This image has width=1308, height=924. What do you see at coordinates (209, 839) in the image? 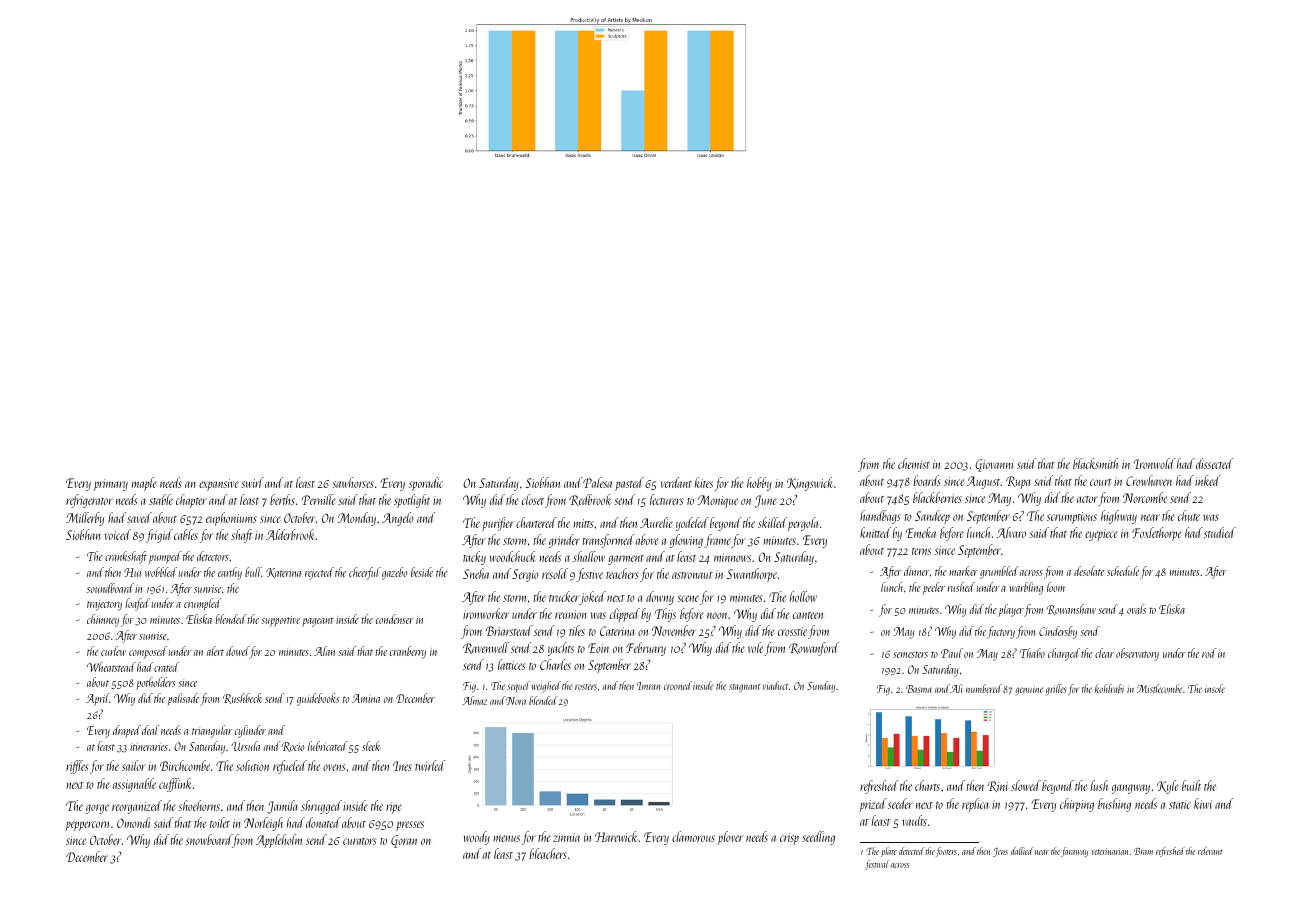
I see `snowboard` at bounding box center [209, 839].
